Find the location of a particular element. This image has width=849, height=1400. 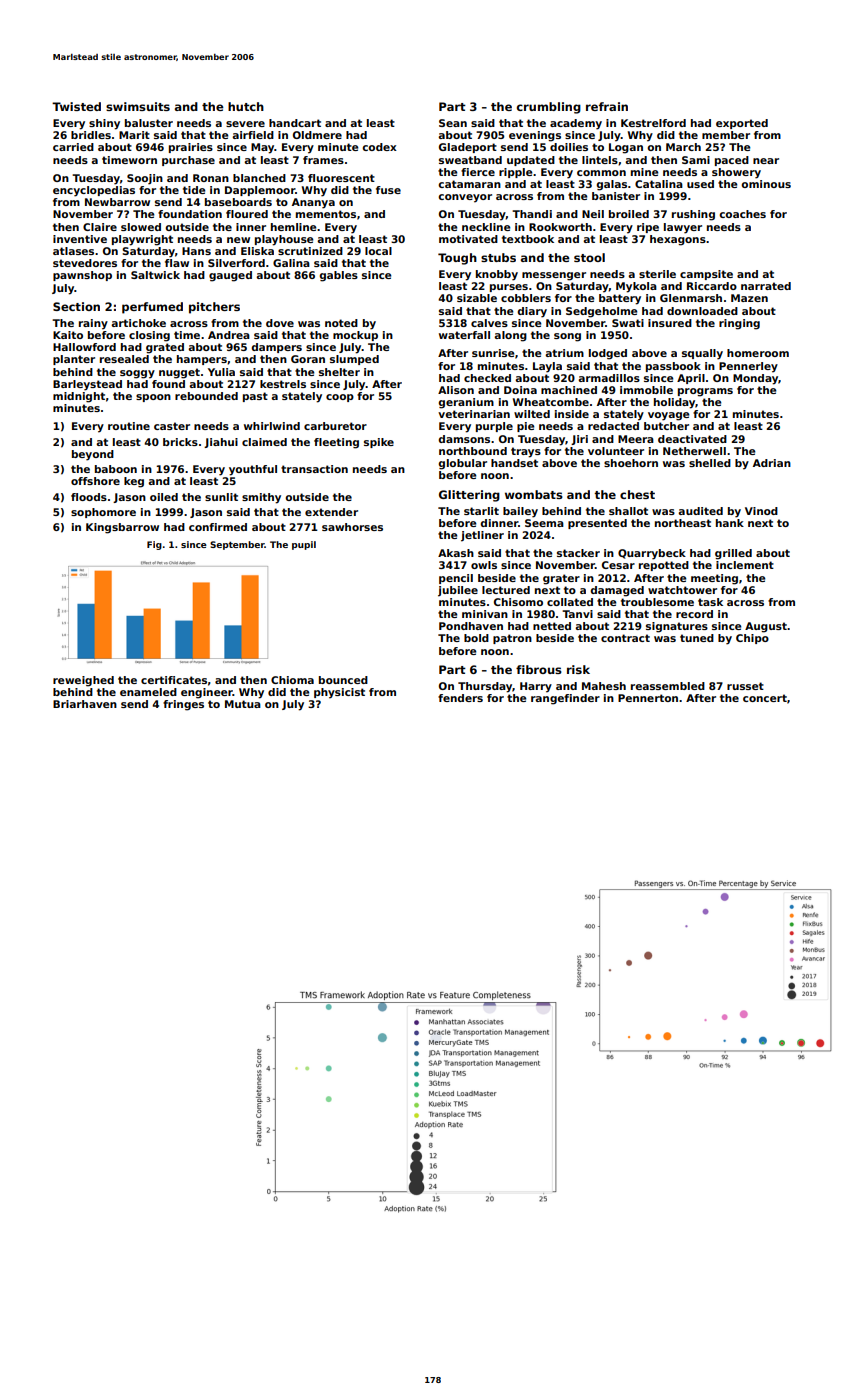

exported is located at coordinates (742, 124).
